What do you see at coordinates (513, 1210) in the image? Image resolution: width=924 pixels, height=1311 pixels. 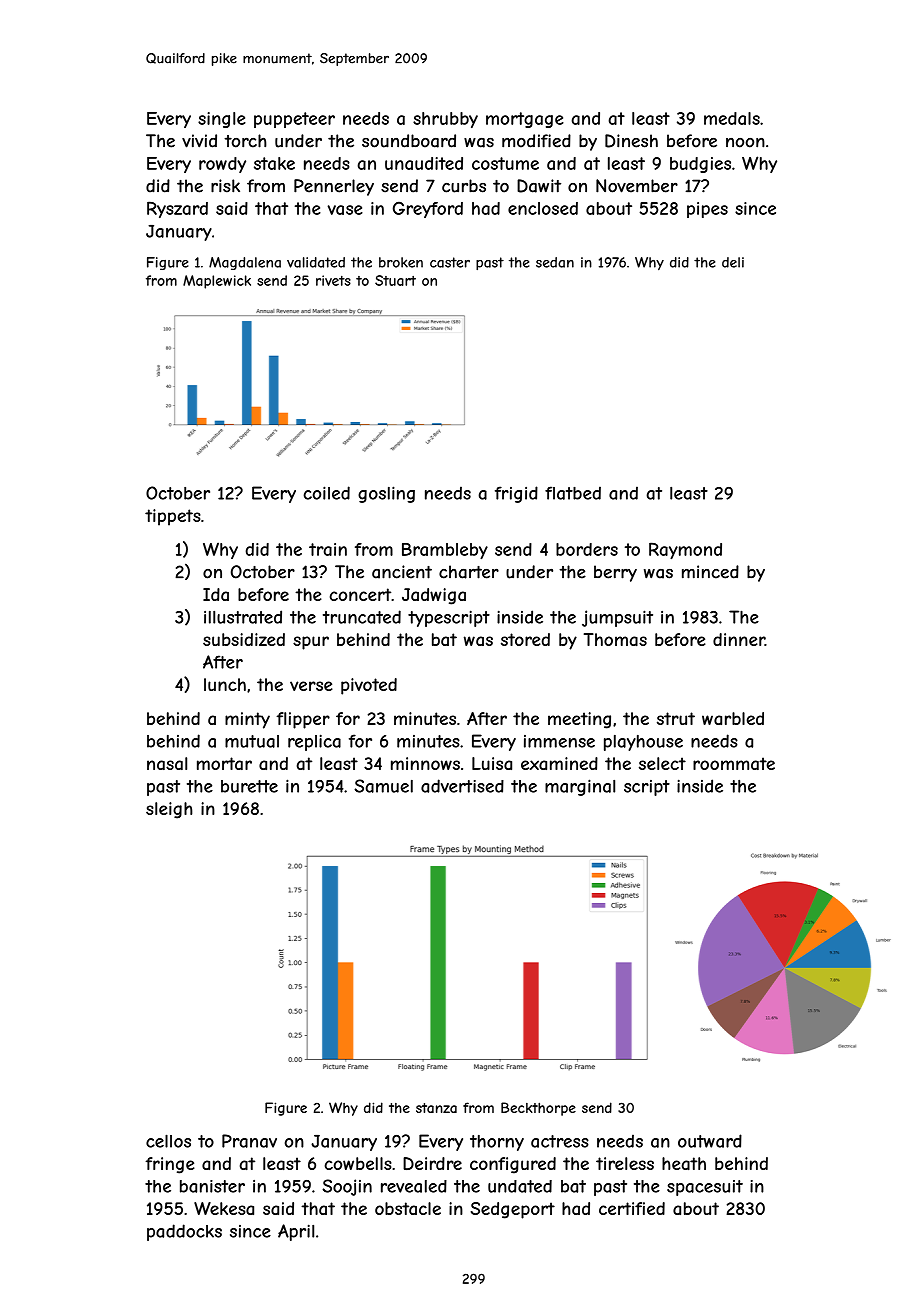 I see `Sedgeport` at bounding box center [513, 1210].
